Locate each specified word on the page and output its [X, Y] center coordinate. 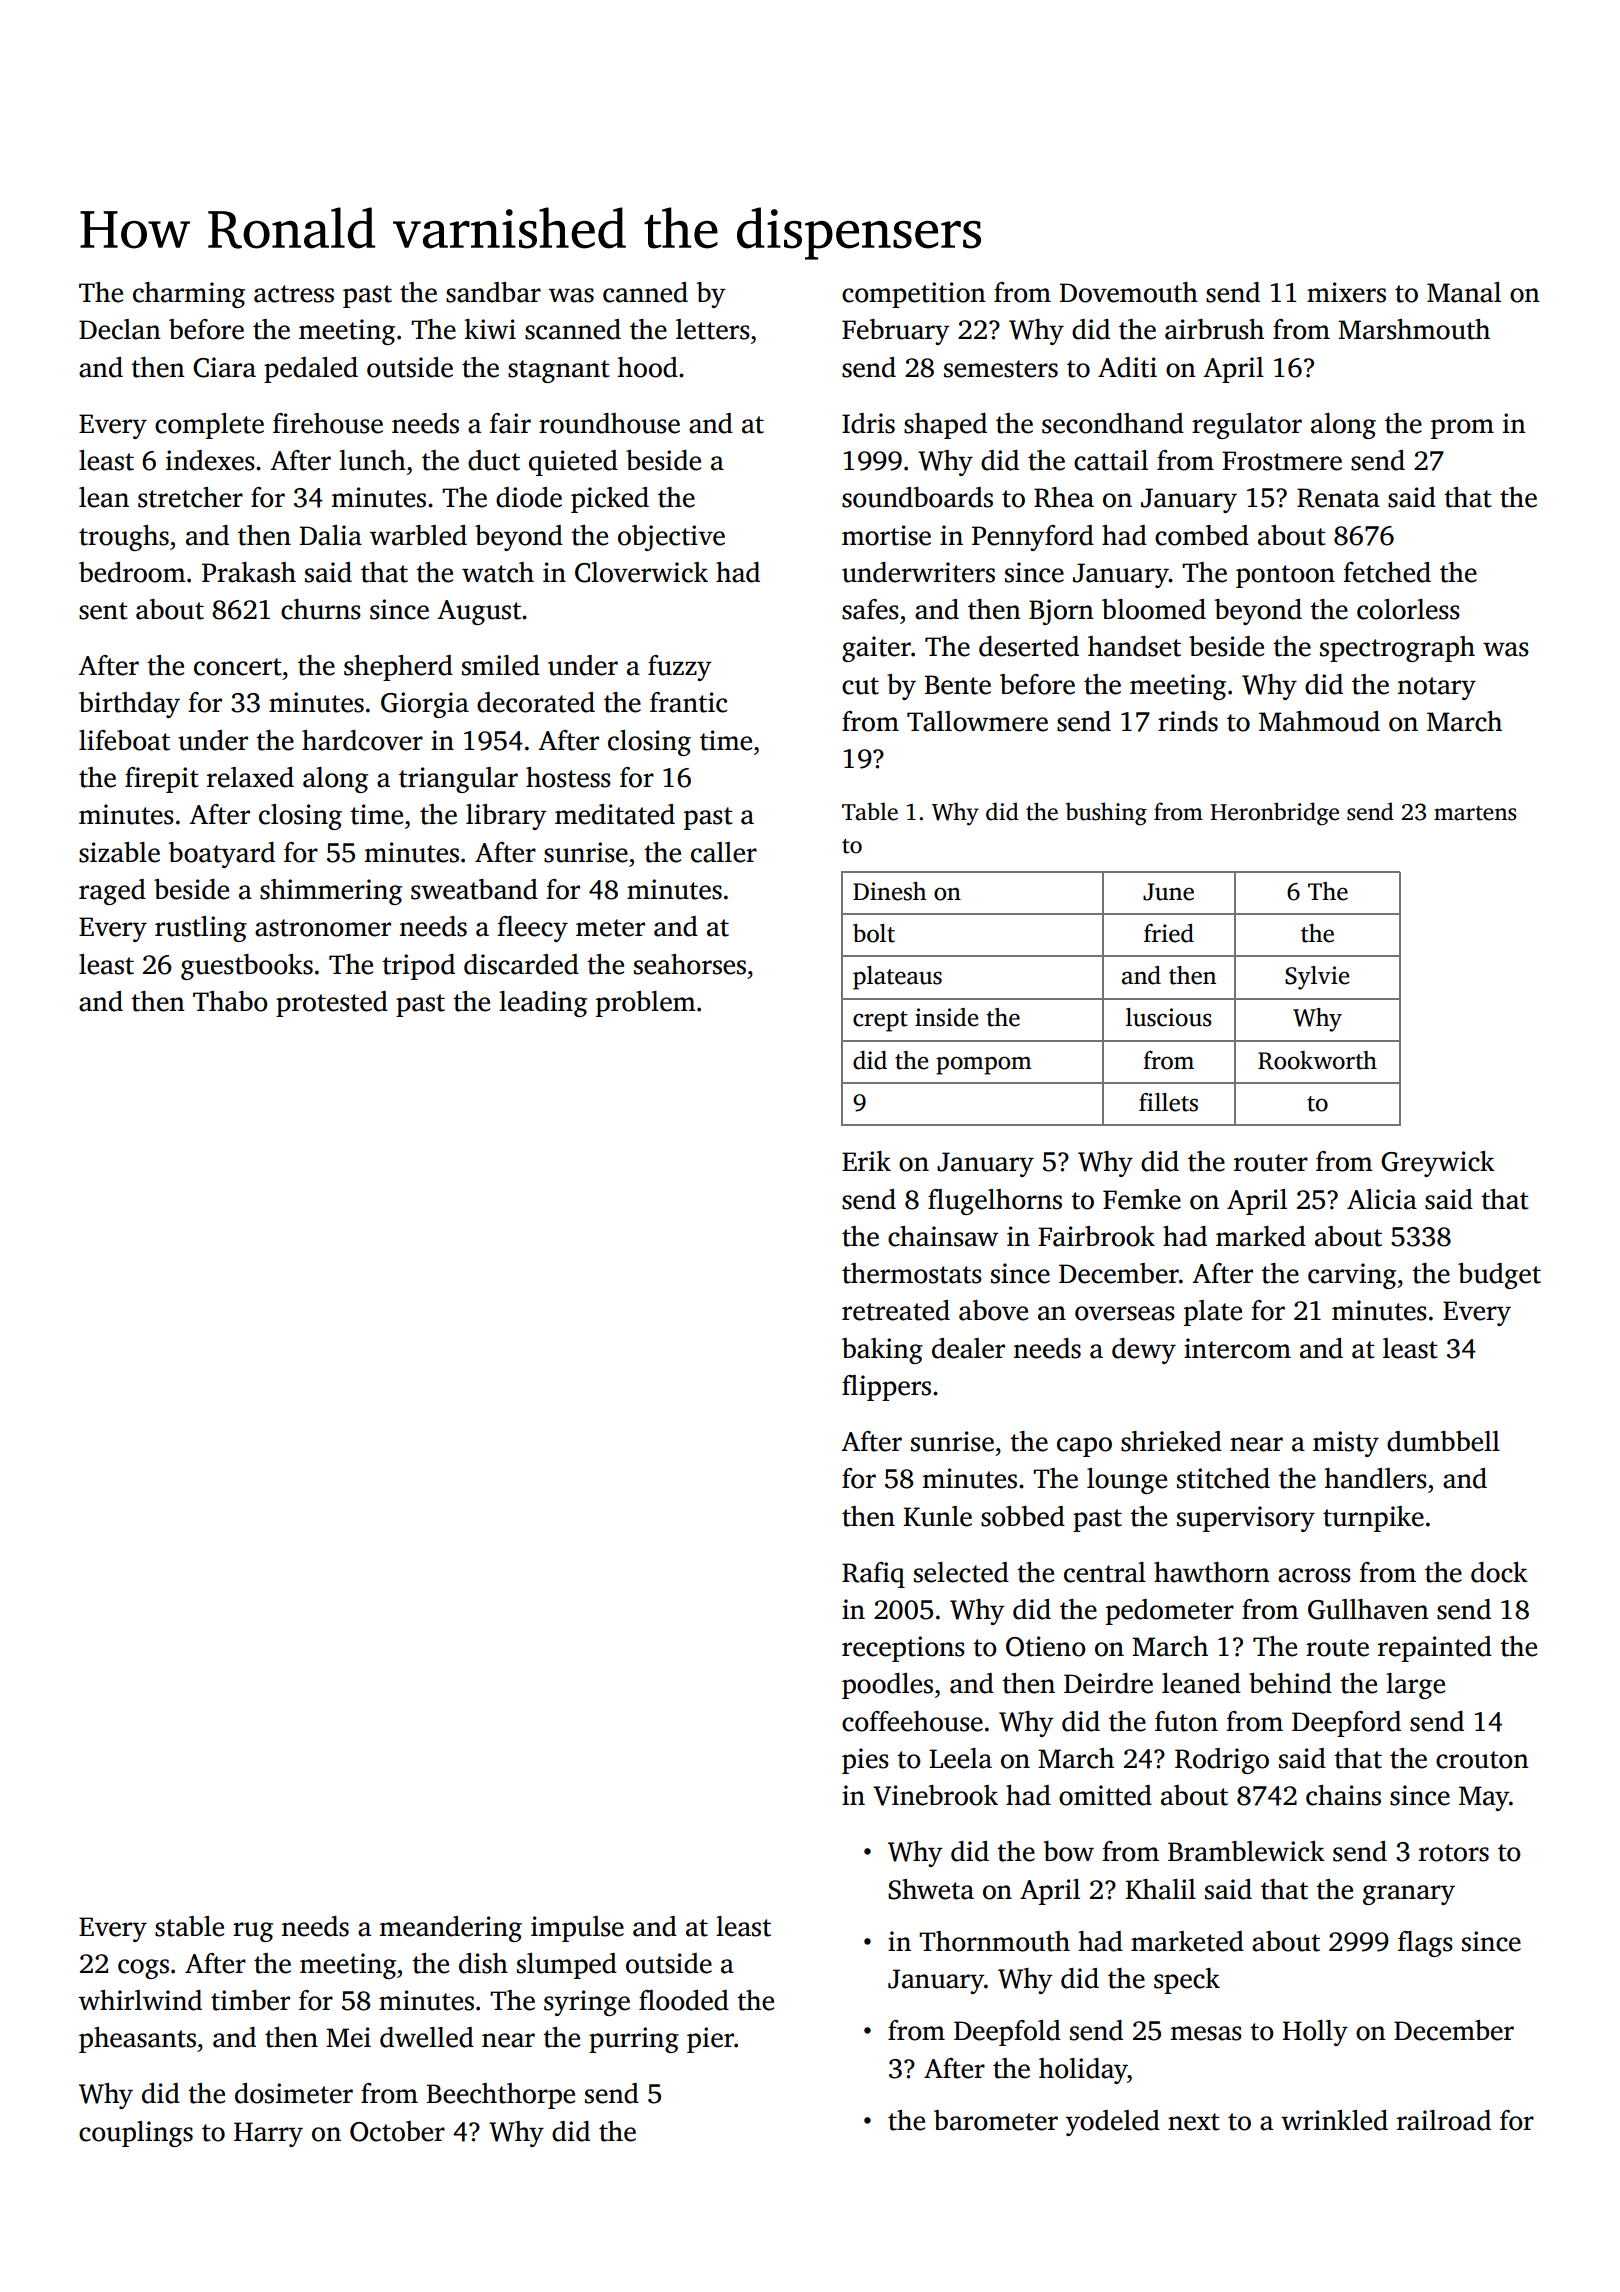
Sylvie [1317, 978]
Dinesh [889, 891]
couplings [136, 2134]
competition [914, 295]
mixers [1346, 292]
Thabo [230, 1001]
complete [209, 426]
